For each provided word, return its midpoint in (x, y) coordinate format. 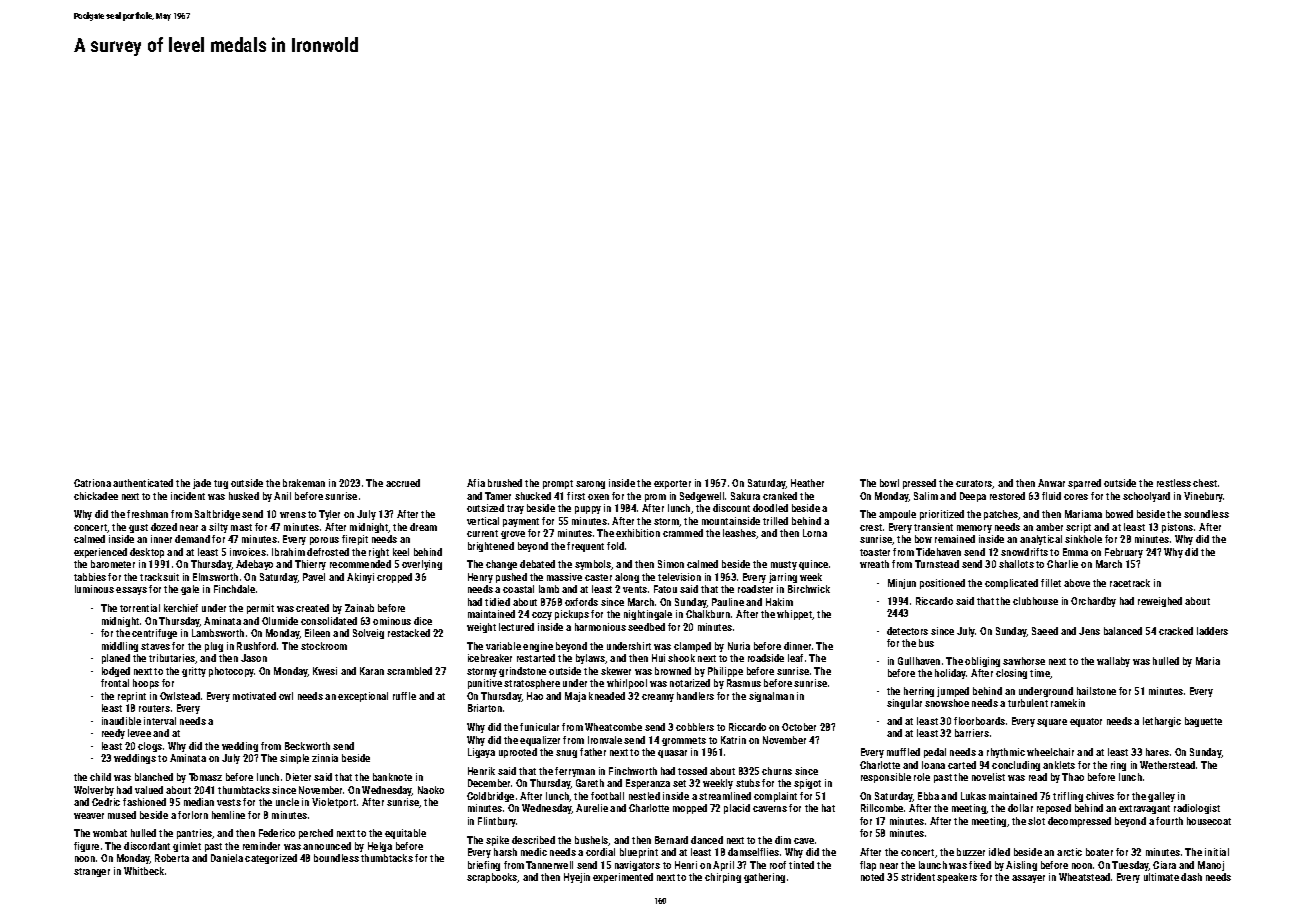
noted (872, 877)
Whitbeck (144, 871)
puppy (588, 510)
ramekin (1068, 703)
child (100, 777)
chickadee (96, 496)
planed (116, 659)
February (1124, 553)
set (679, 783)
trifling (1068, 797)
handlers (695, 696)
